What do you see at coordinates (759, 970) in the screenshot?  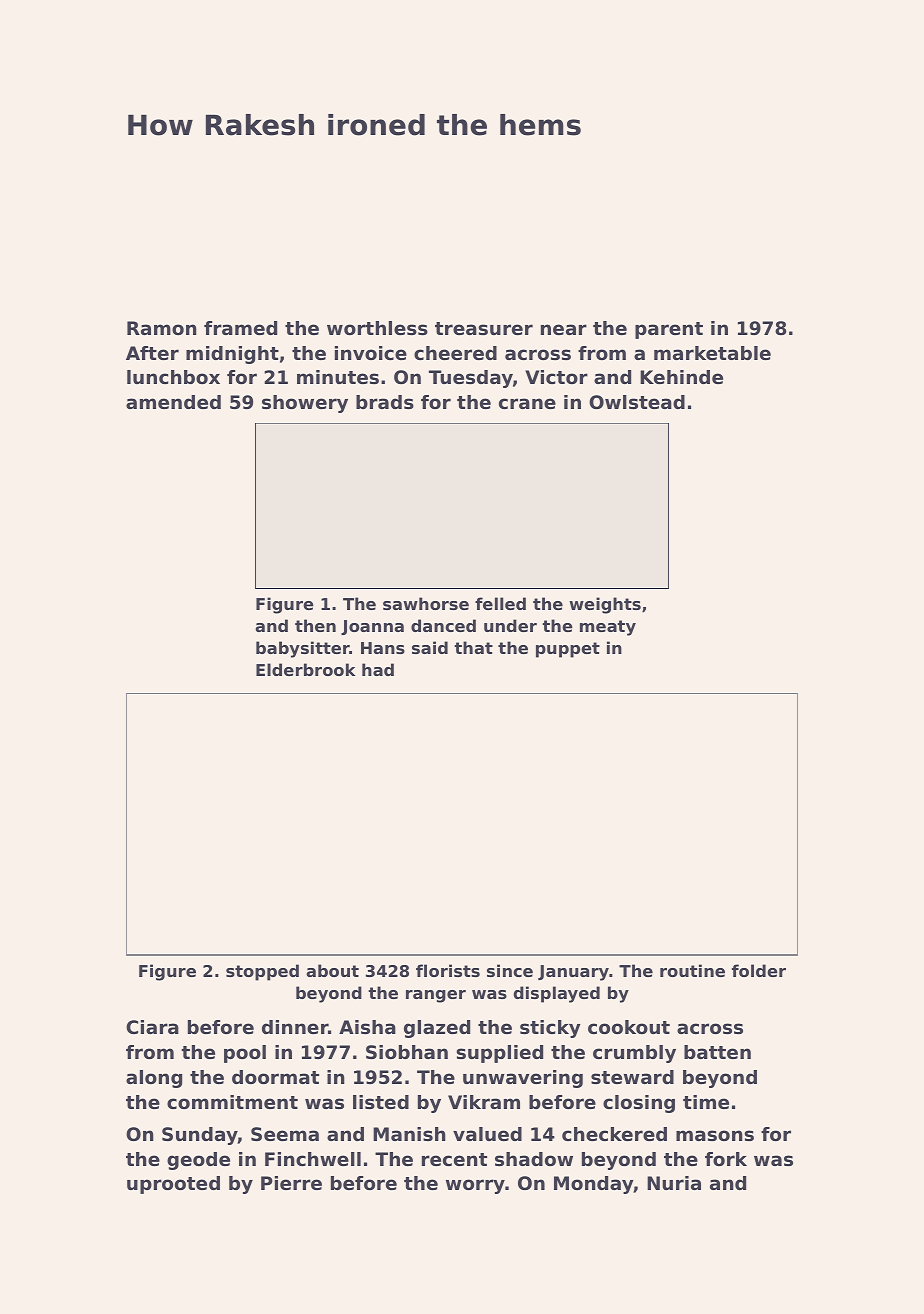 I see `folder` at bounding box center [759, 970].
